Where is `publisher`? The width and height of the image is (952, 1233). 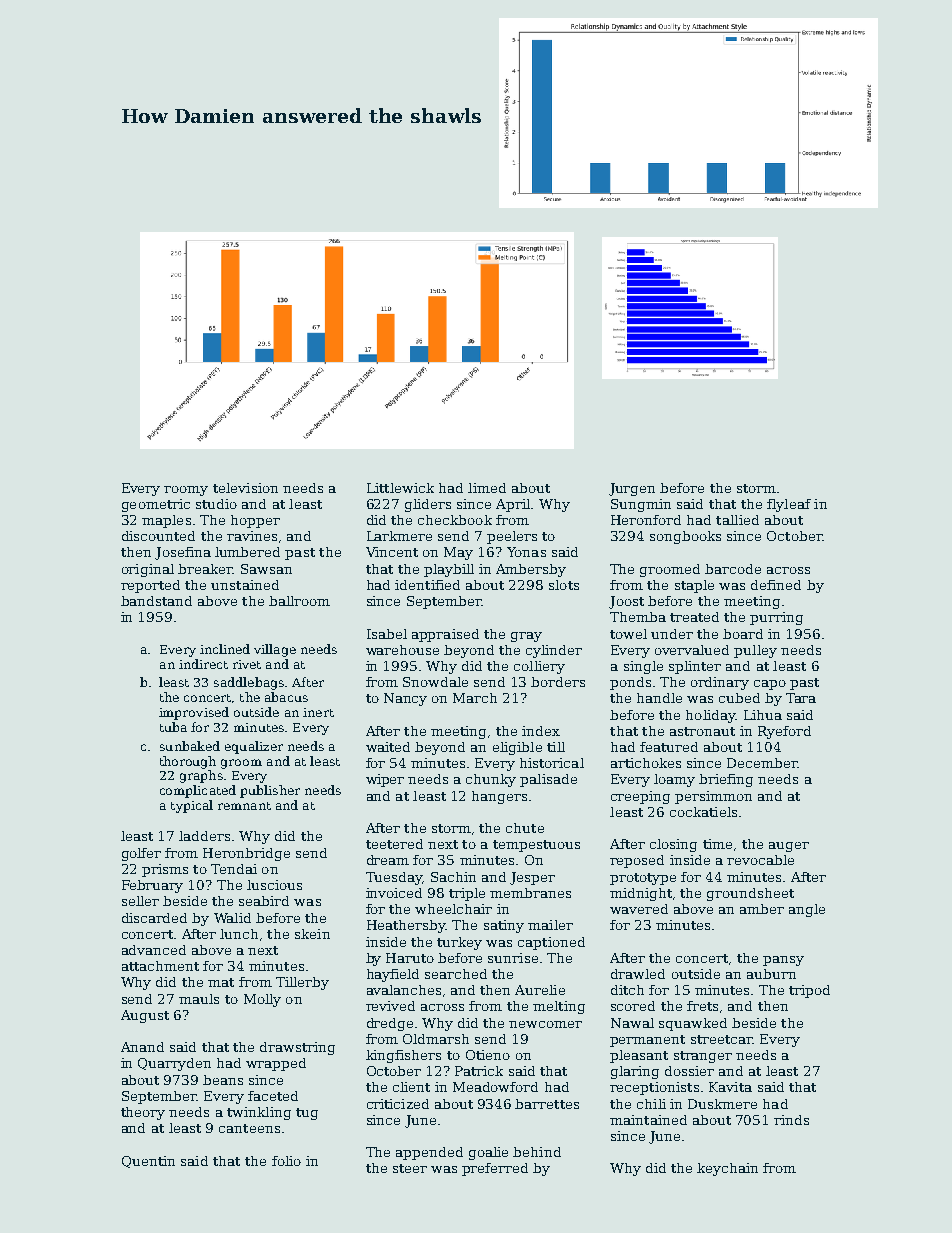
publisher is located at coordinates (270, 791).
